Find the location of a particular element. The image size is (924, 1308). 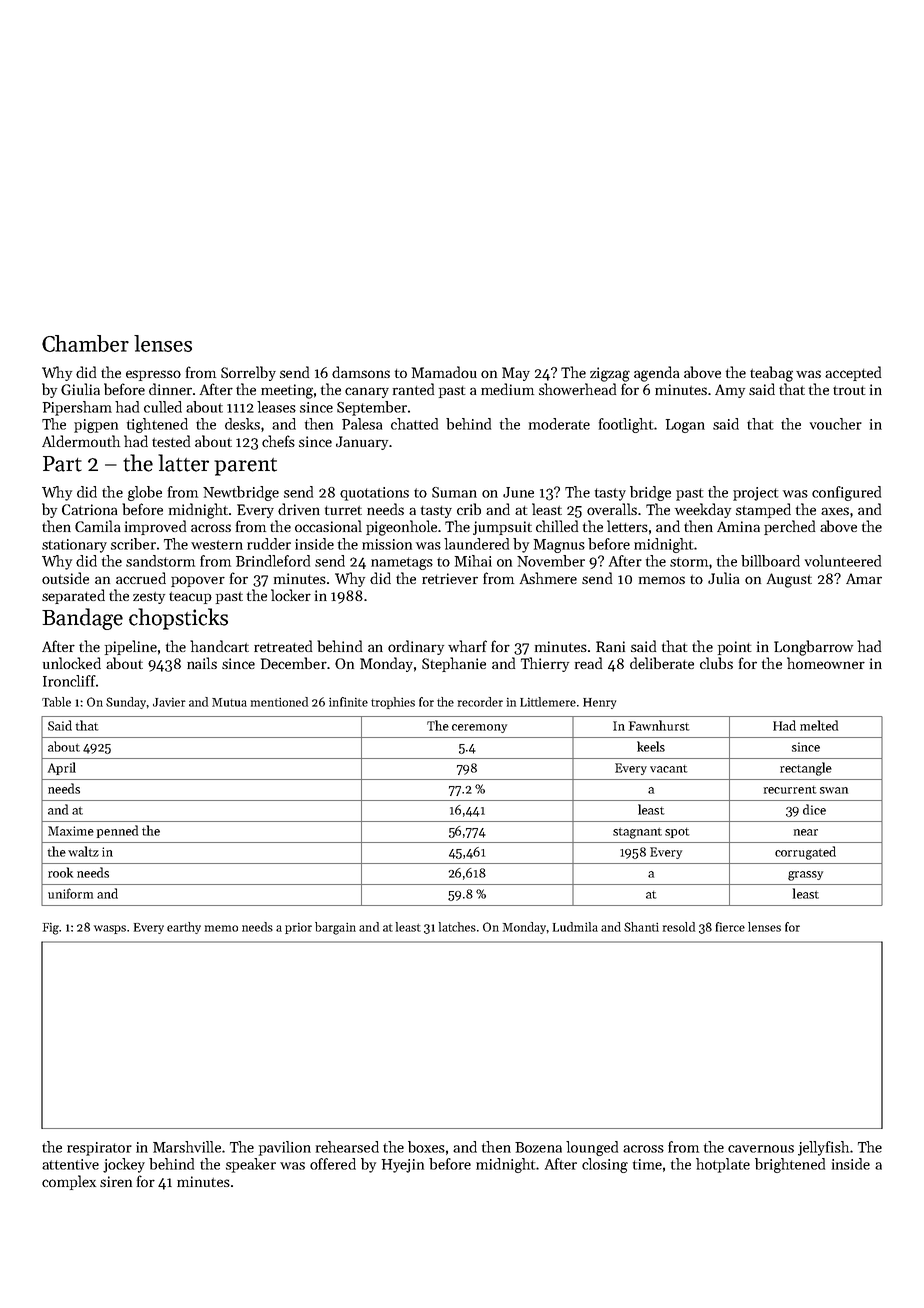

pipeline is located at coordinates (131, 647).
